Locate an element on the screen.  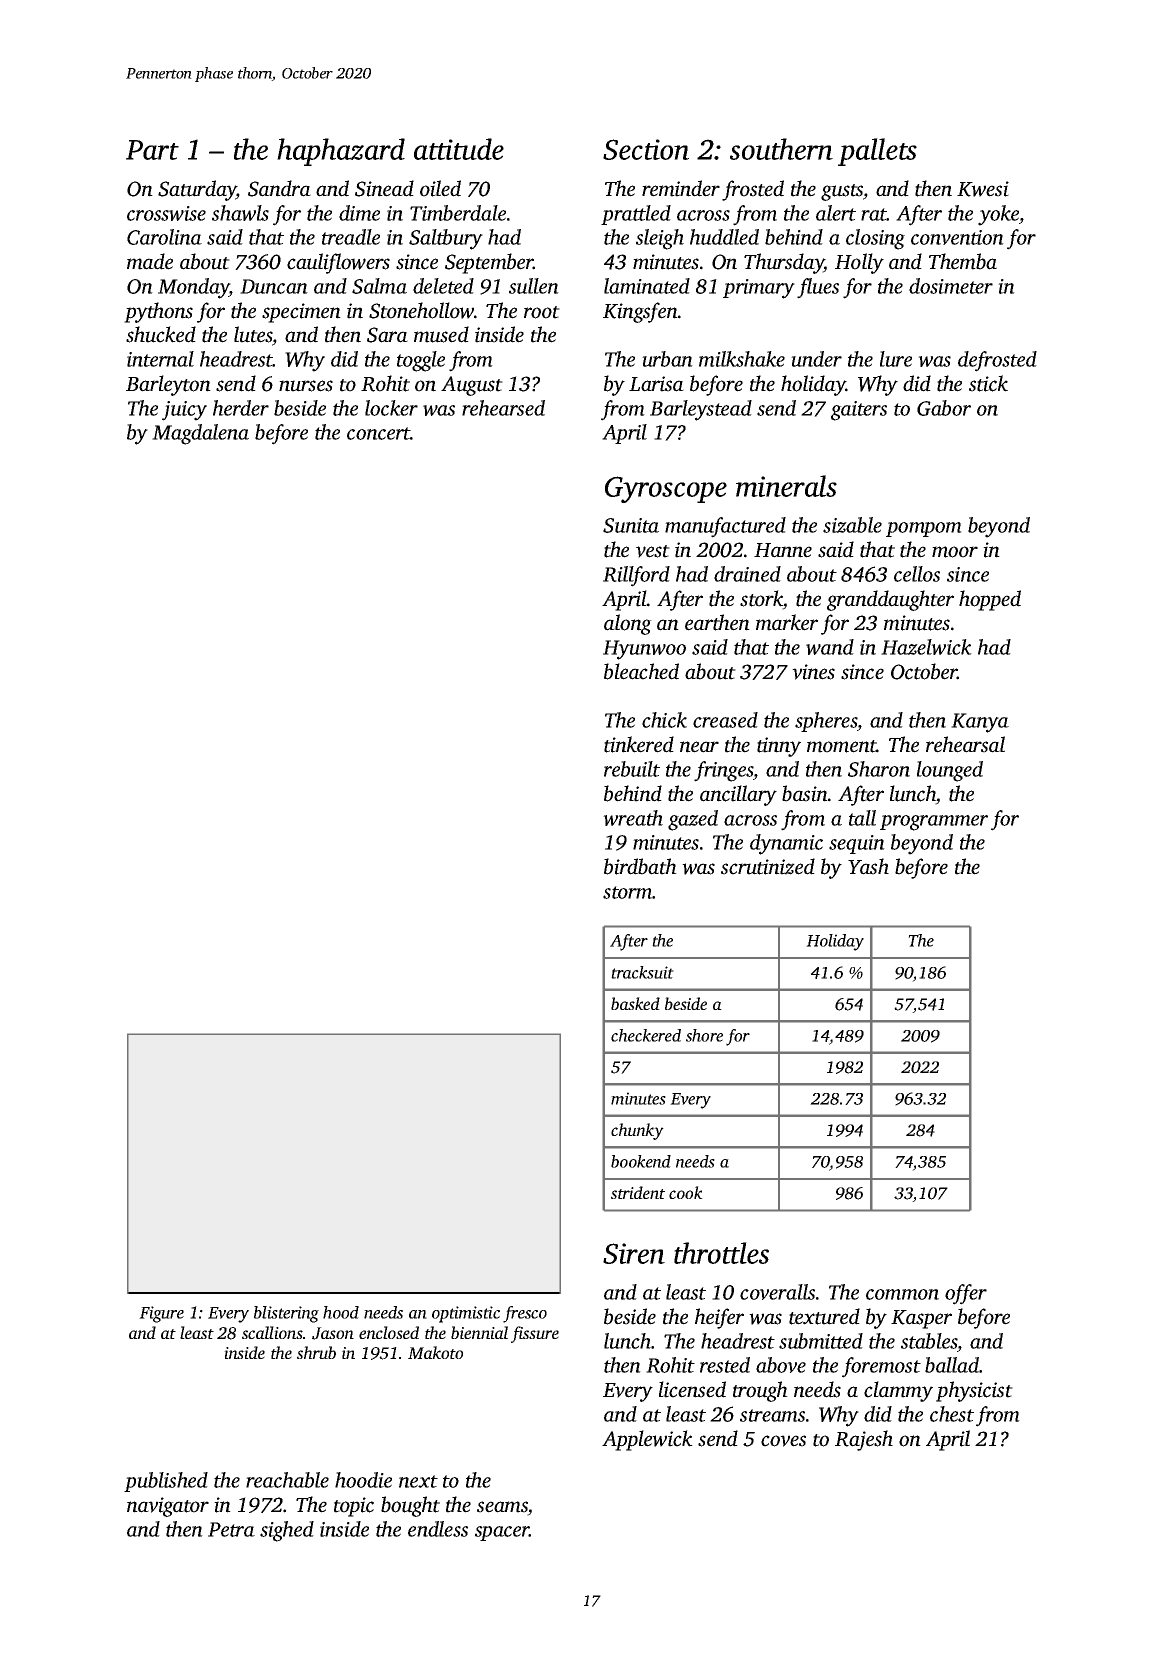
storm is located at coordinates (627, 892).
